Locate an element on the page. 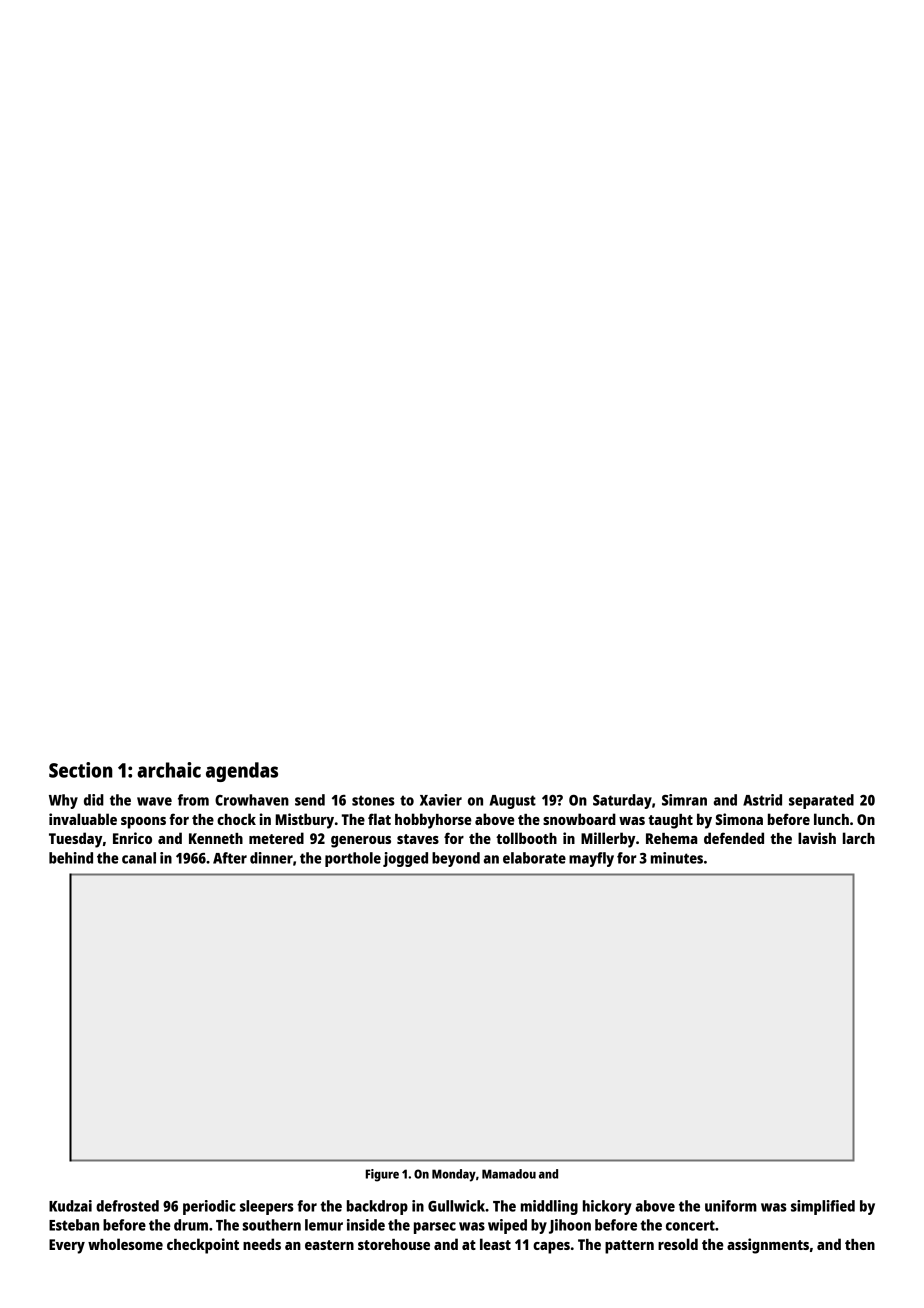  simplified is located at coordinates (823, 1207).
